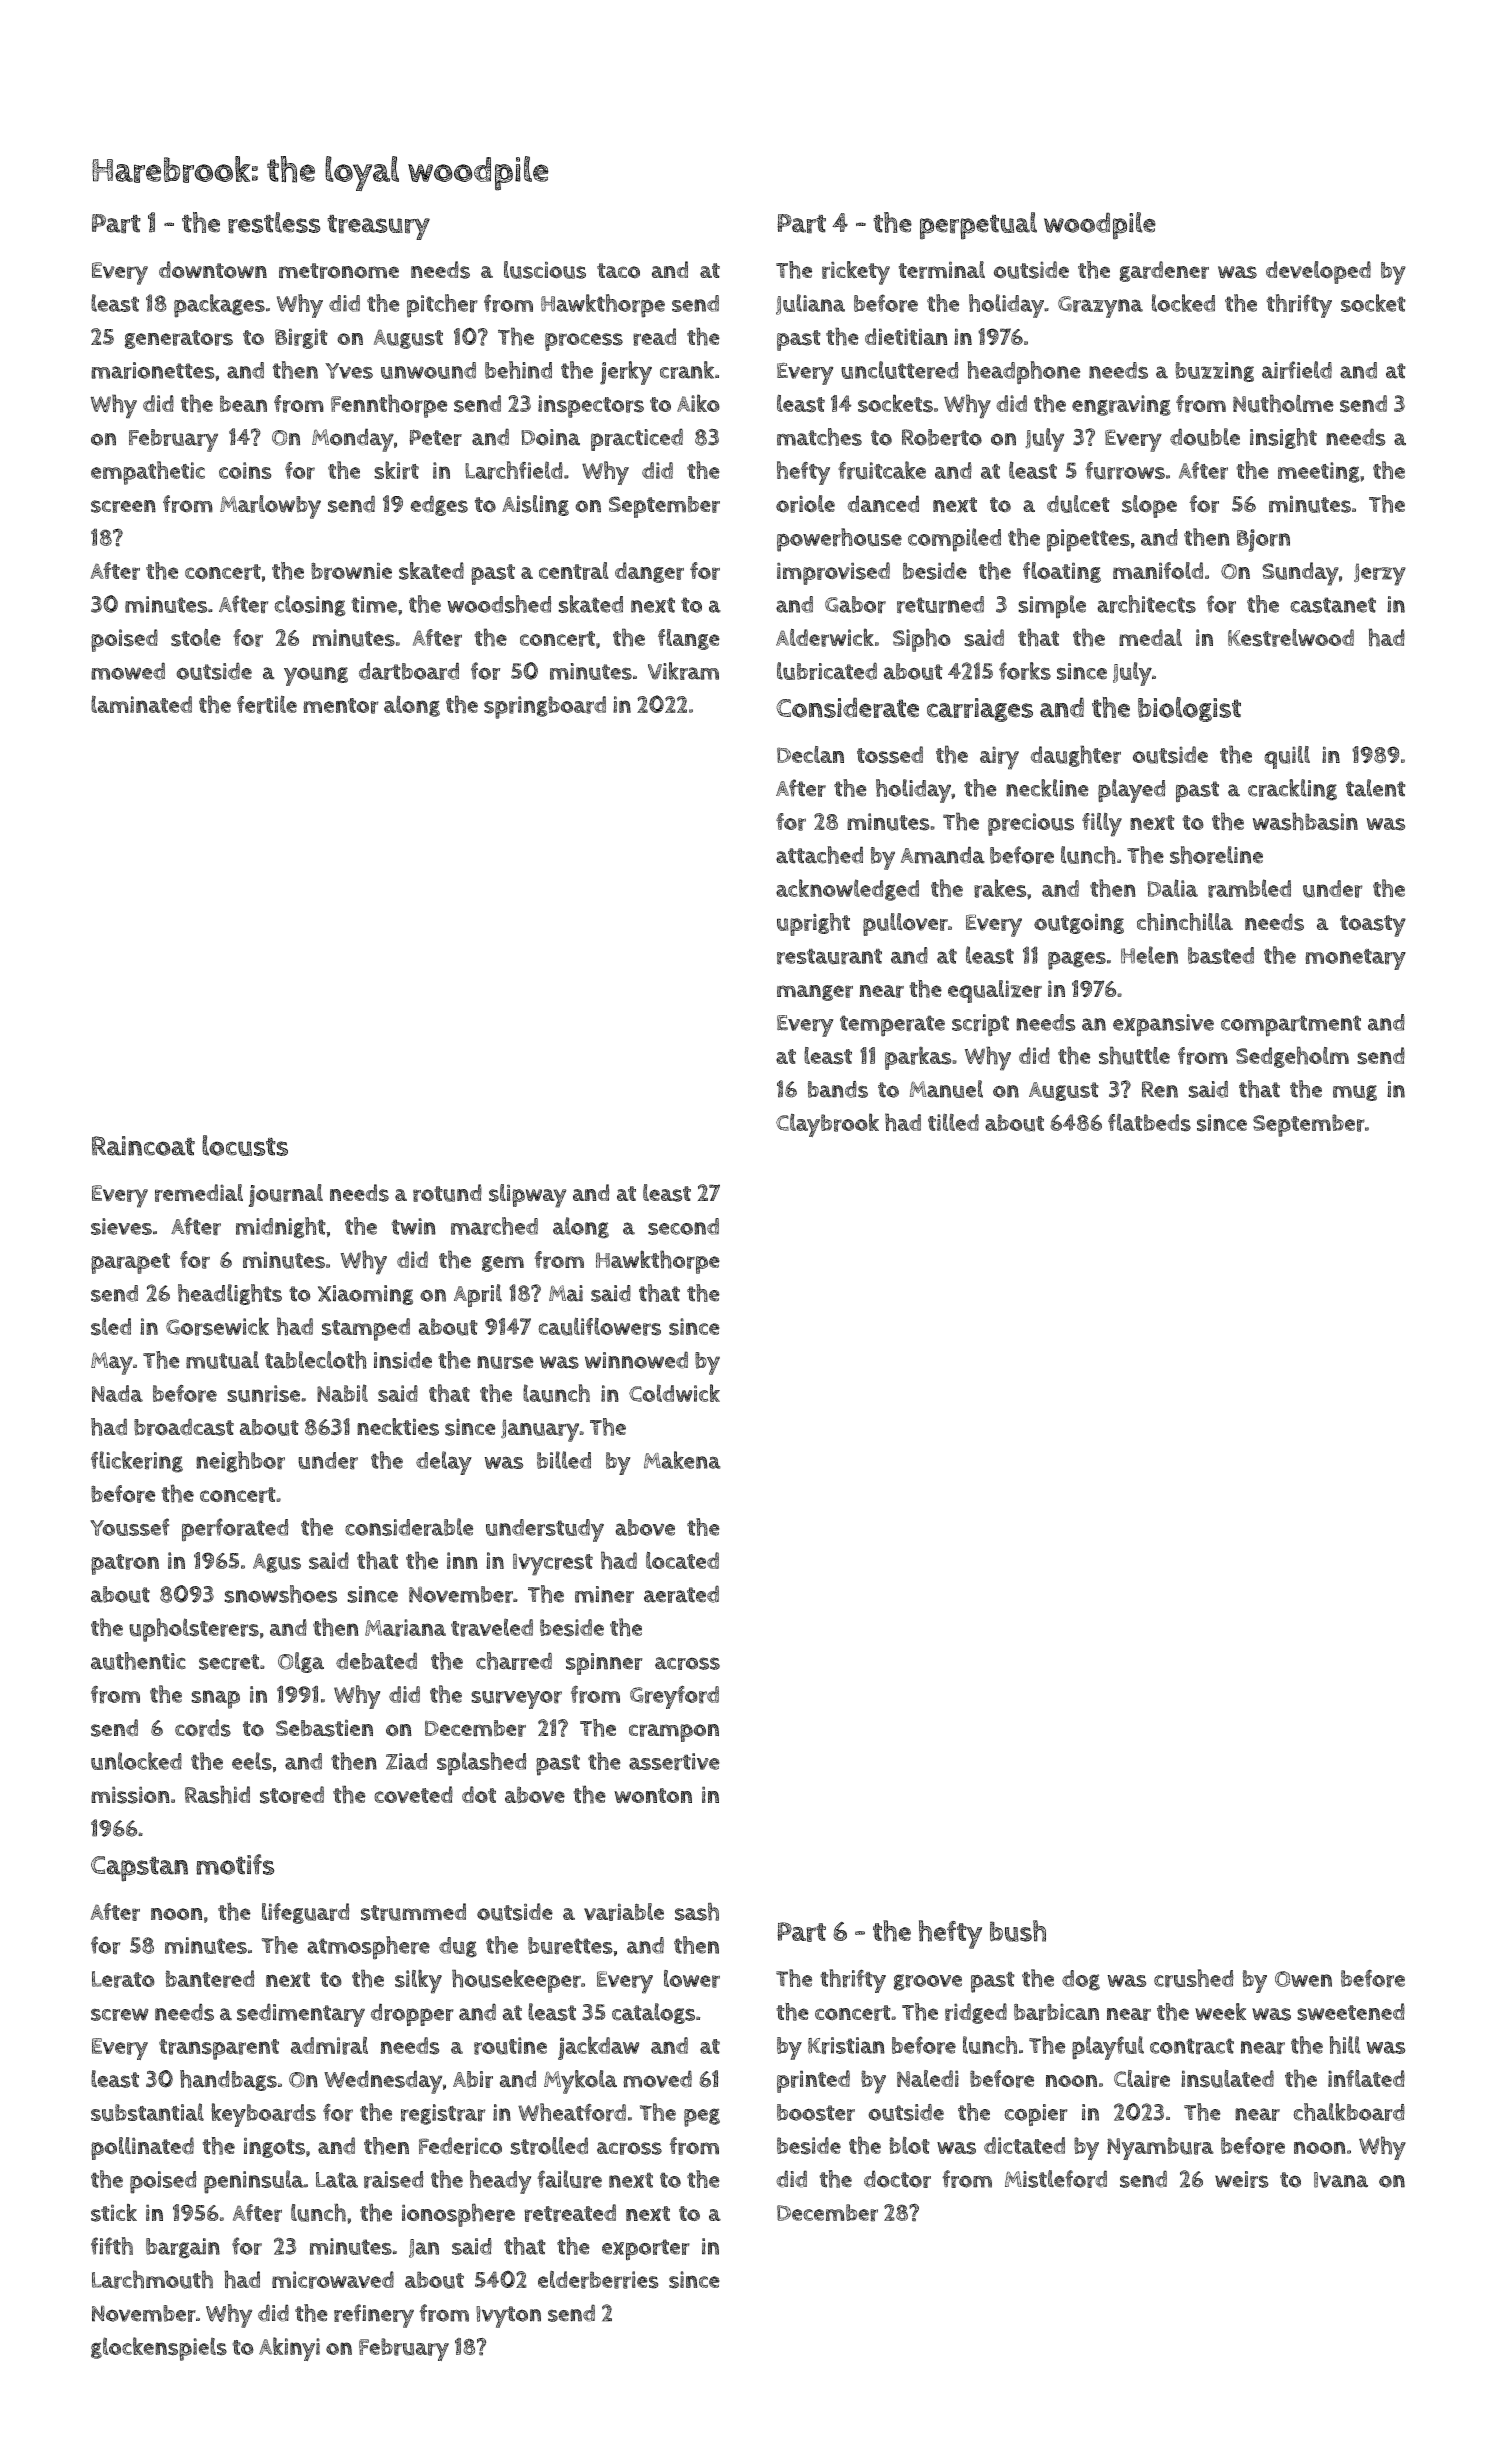  Describe the element at coordinates (604, 1594) in the screenshot. I see `miner` at that location.
